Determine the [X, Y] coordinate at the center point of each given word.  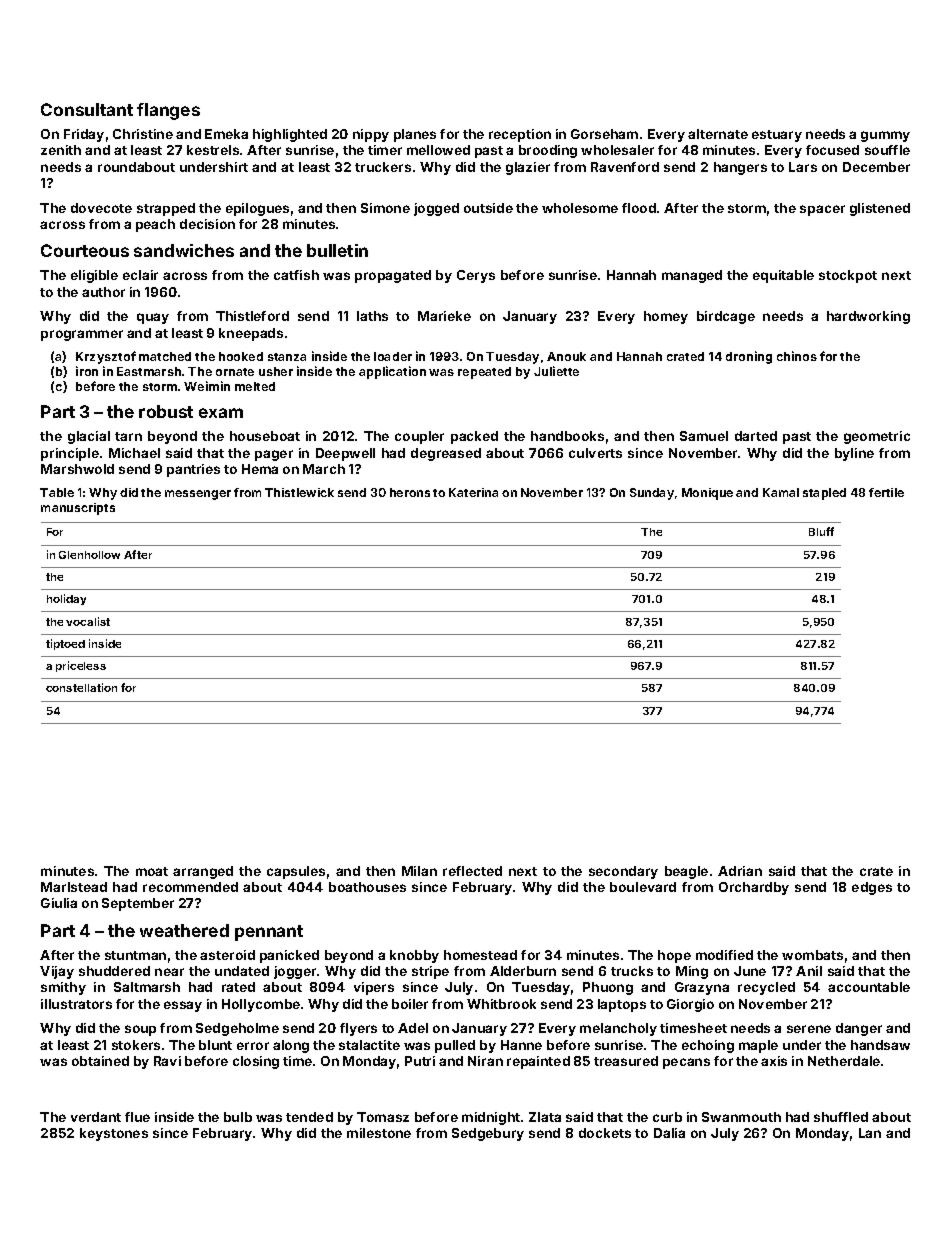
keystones [114, 1134]
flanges [168, 111]
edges [872, 888]
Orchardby [754, 888]
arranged [203, 872]
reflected [472, 871]
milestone [379, 1133]
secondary [623, 872]
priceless [81, 666]
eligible [94, 276]
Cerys [476, 276]
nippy [371, 135]
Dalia [669, 1133]
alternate [718, 134]
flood [639, 208]
